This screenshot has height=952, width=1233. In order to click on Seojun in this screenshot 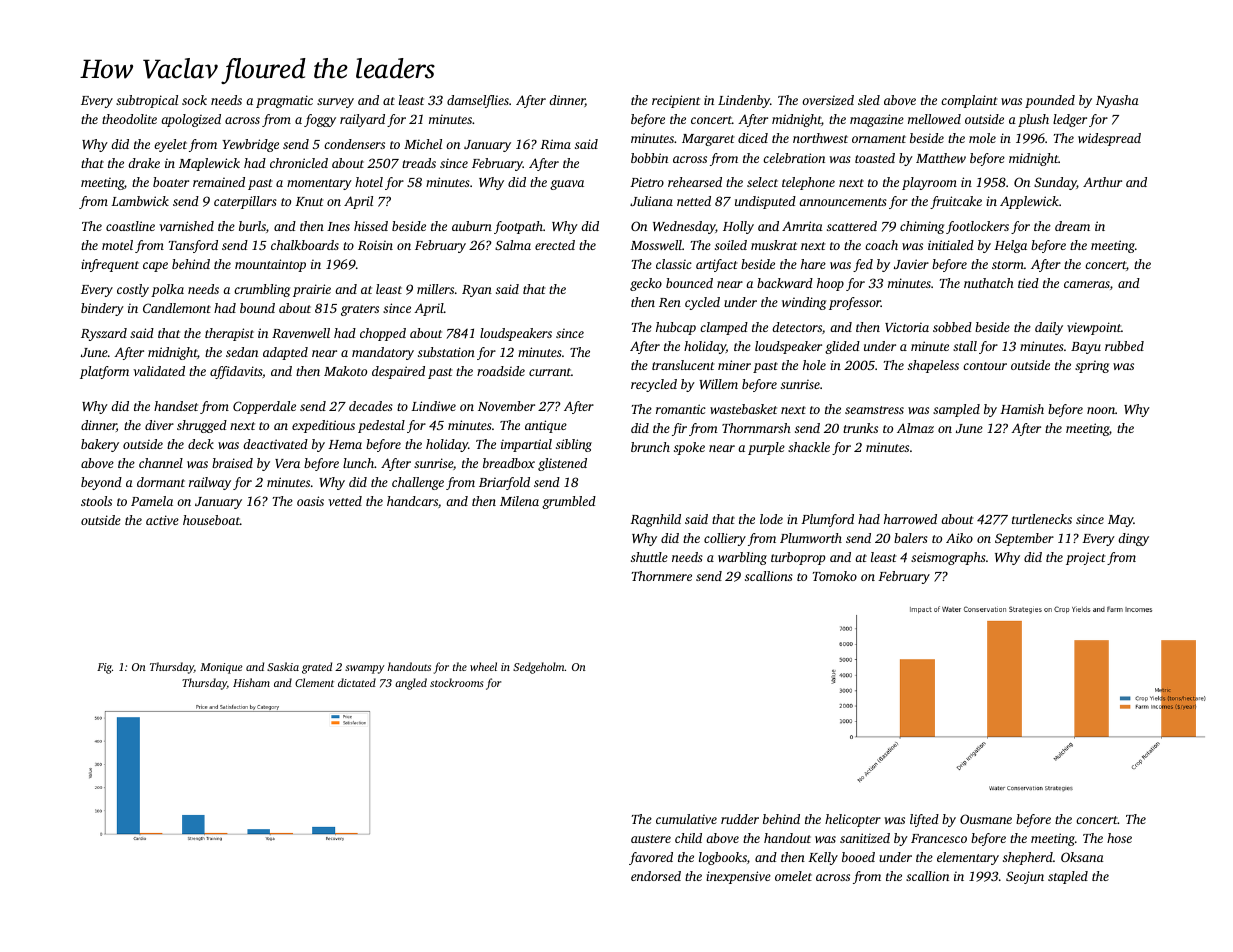, I will do `click(1025, 877)`.
